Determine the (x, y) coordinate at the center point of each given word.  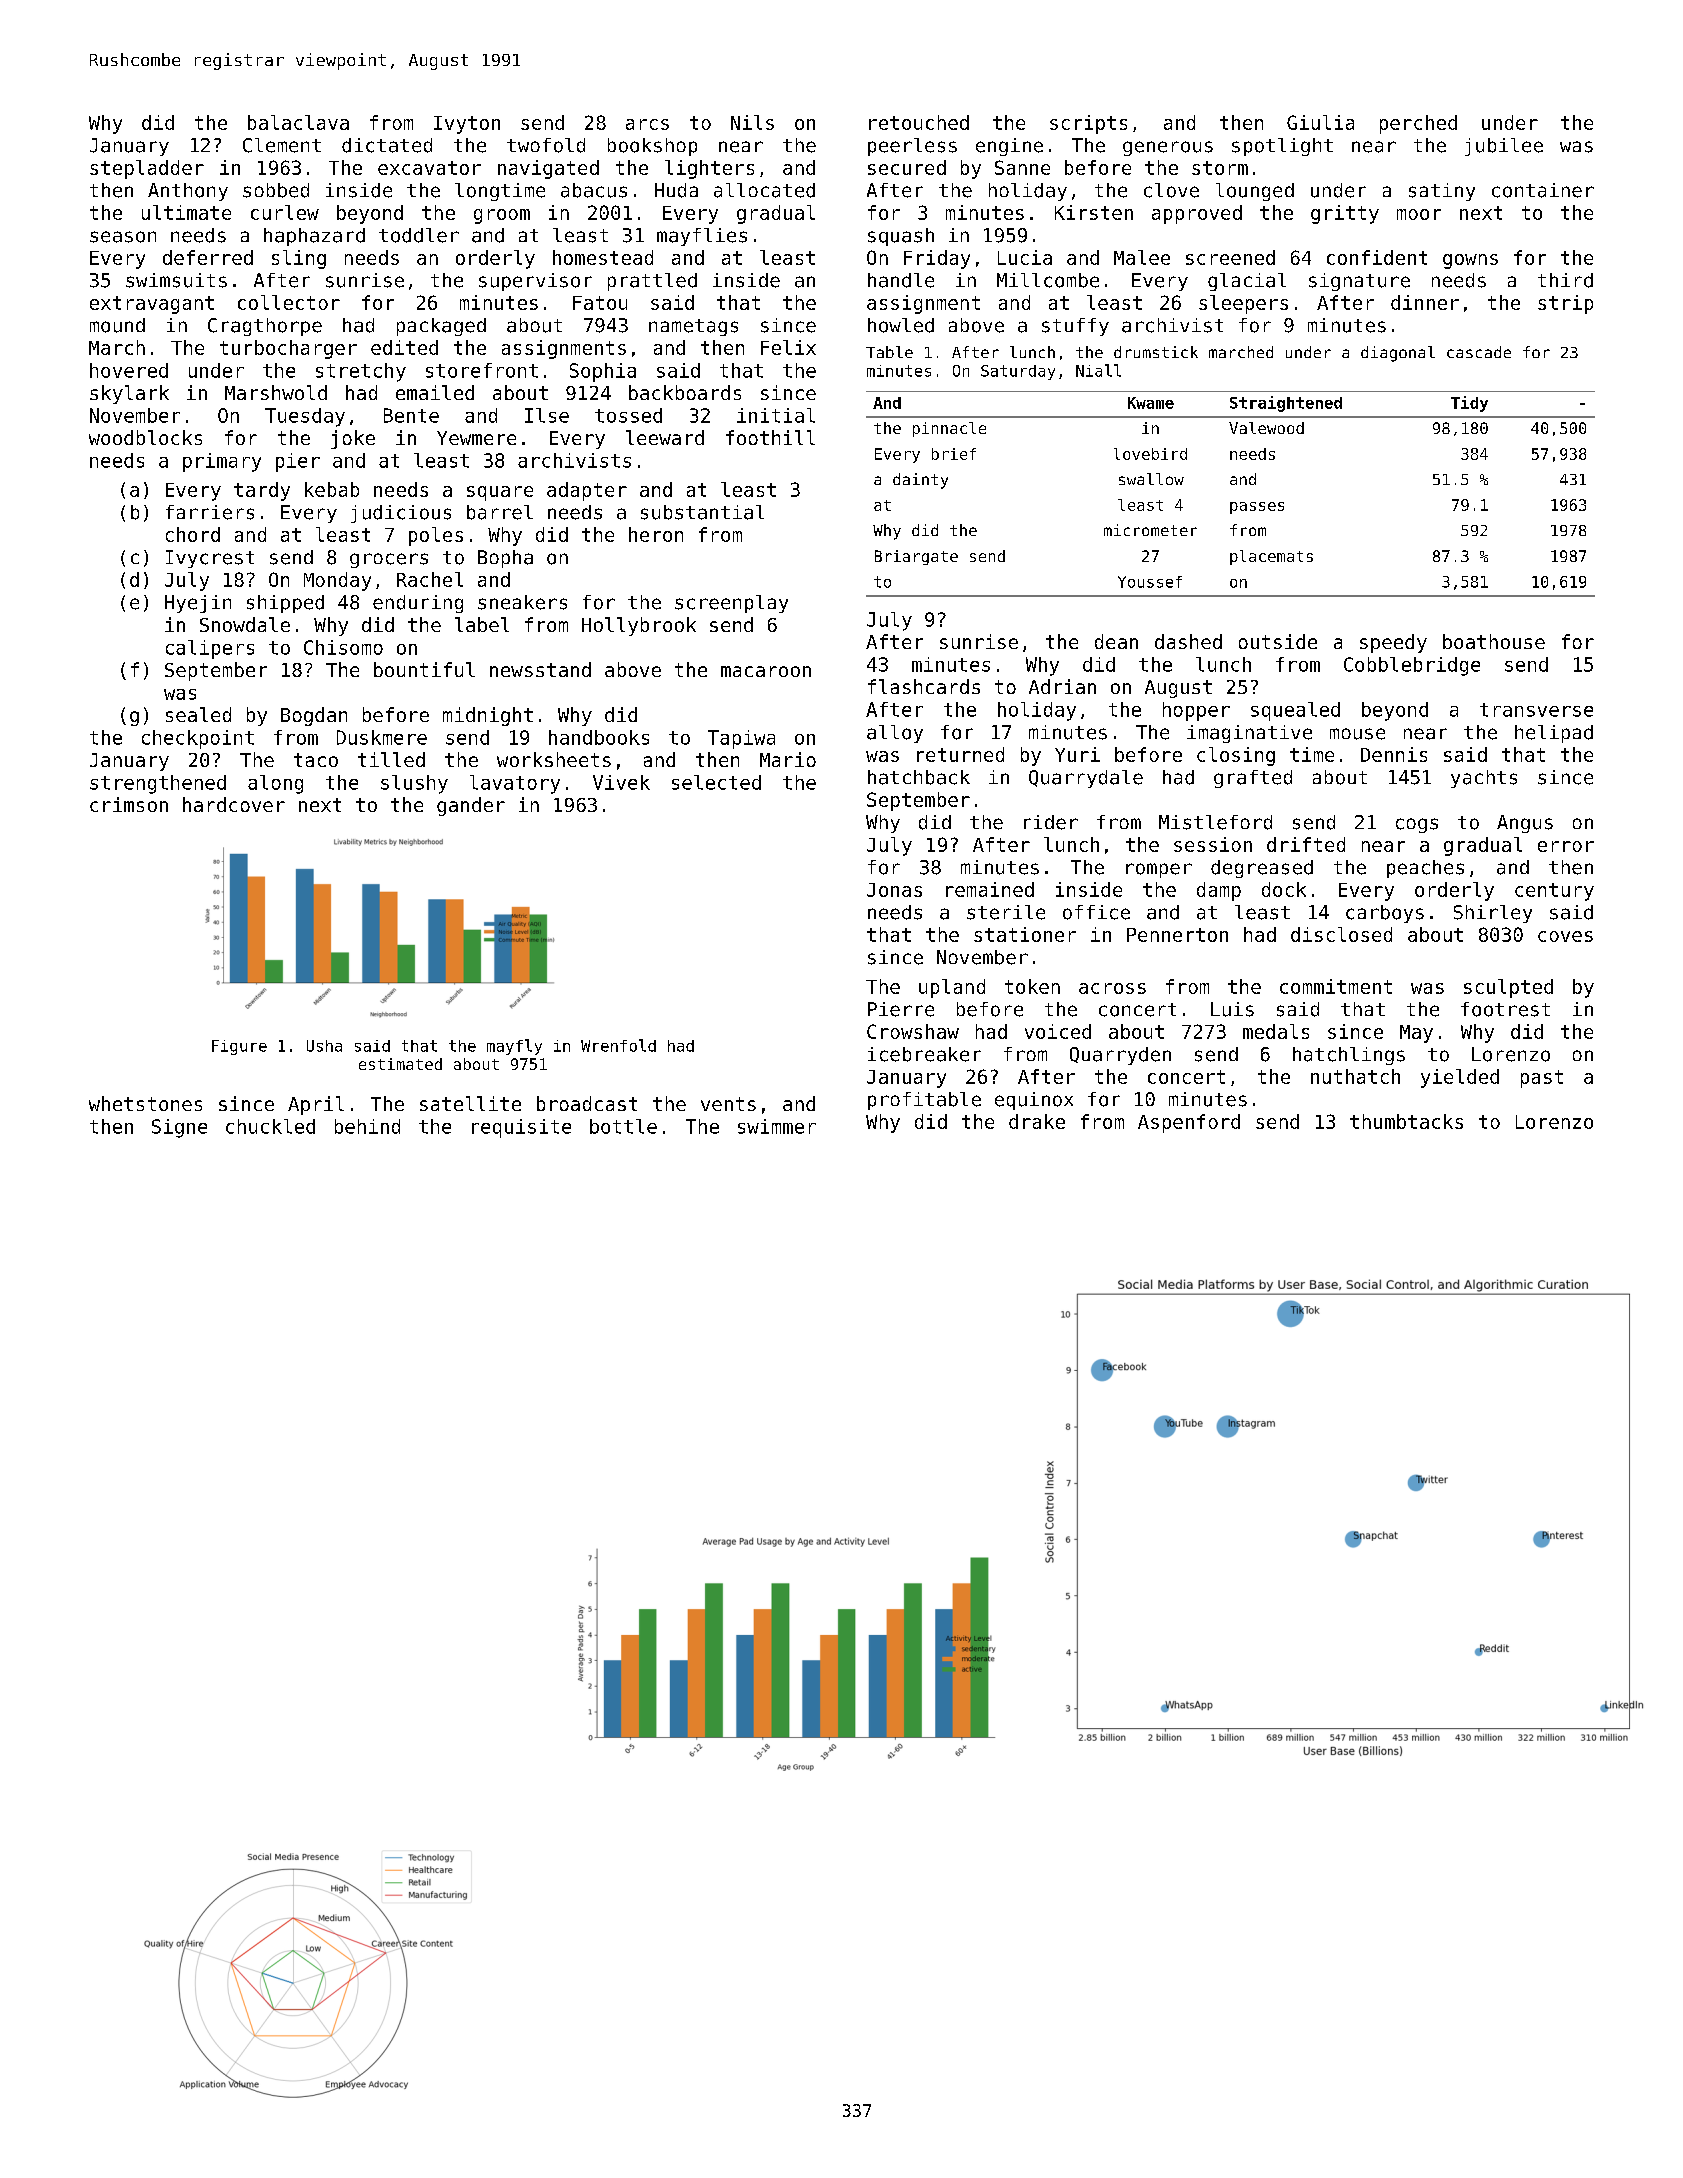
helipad (1554, 734)
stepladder (147, 169)
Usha (324, 1046)
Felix (788, 347)
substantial (702, 512)
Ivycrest (210, 559)
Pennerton (1177, 935)
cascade (1479, 352)
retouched (919, 122)
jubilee (1504, 147)
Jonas (894, 890)
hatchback (919, 777)
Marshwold (276, 392)
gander (471, 806)
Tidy (1469, 404)
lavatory (515, 784)
